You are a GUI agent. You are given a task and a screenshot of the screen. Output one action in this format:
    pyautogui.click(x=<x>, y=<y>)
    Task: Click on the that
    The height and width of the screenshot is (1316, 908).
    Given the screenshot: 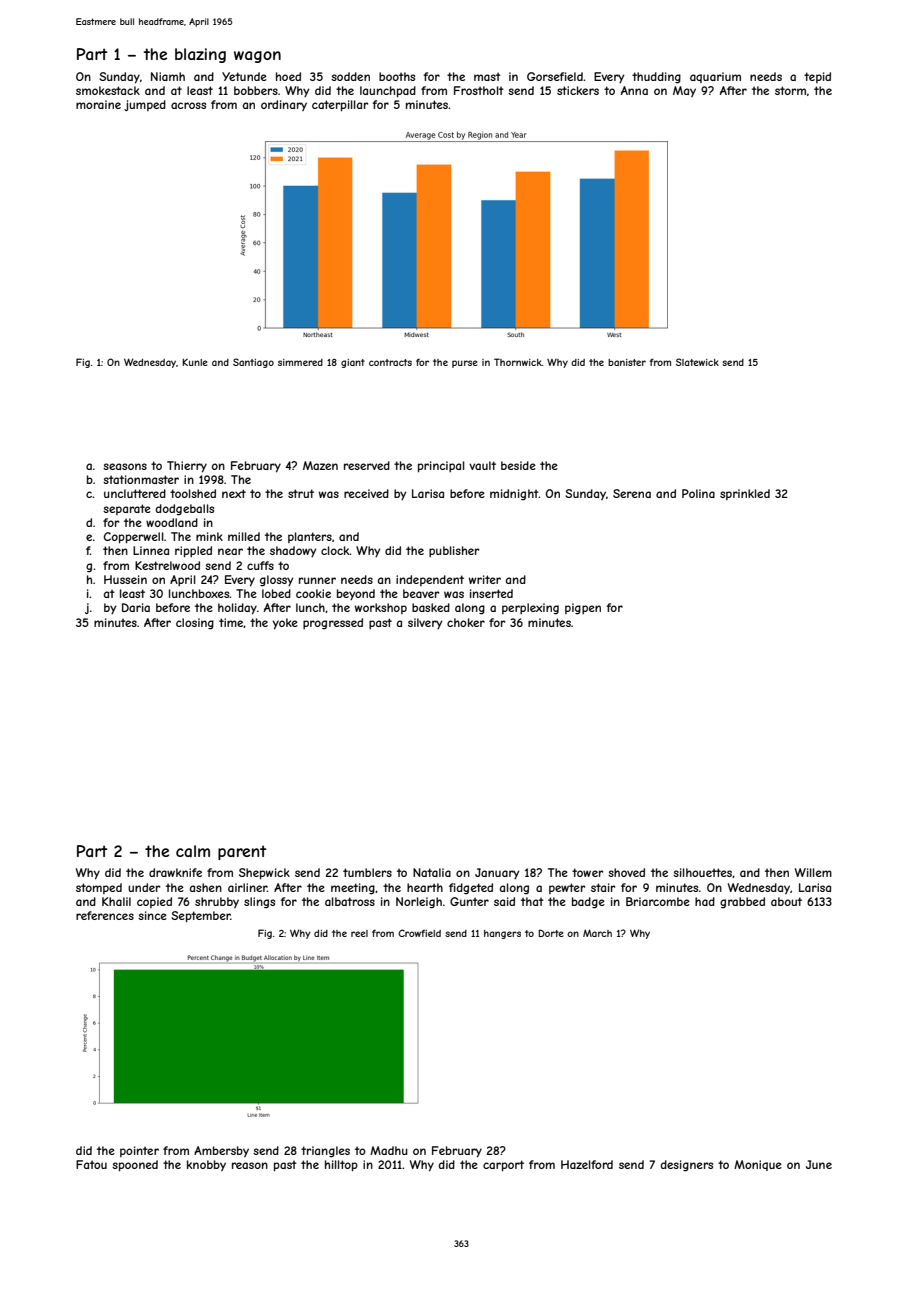 What is the action you would take?
    pyautogui.click(x=532, y=901)
